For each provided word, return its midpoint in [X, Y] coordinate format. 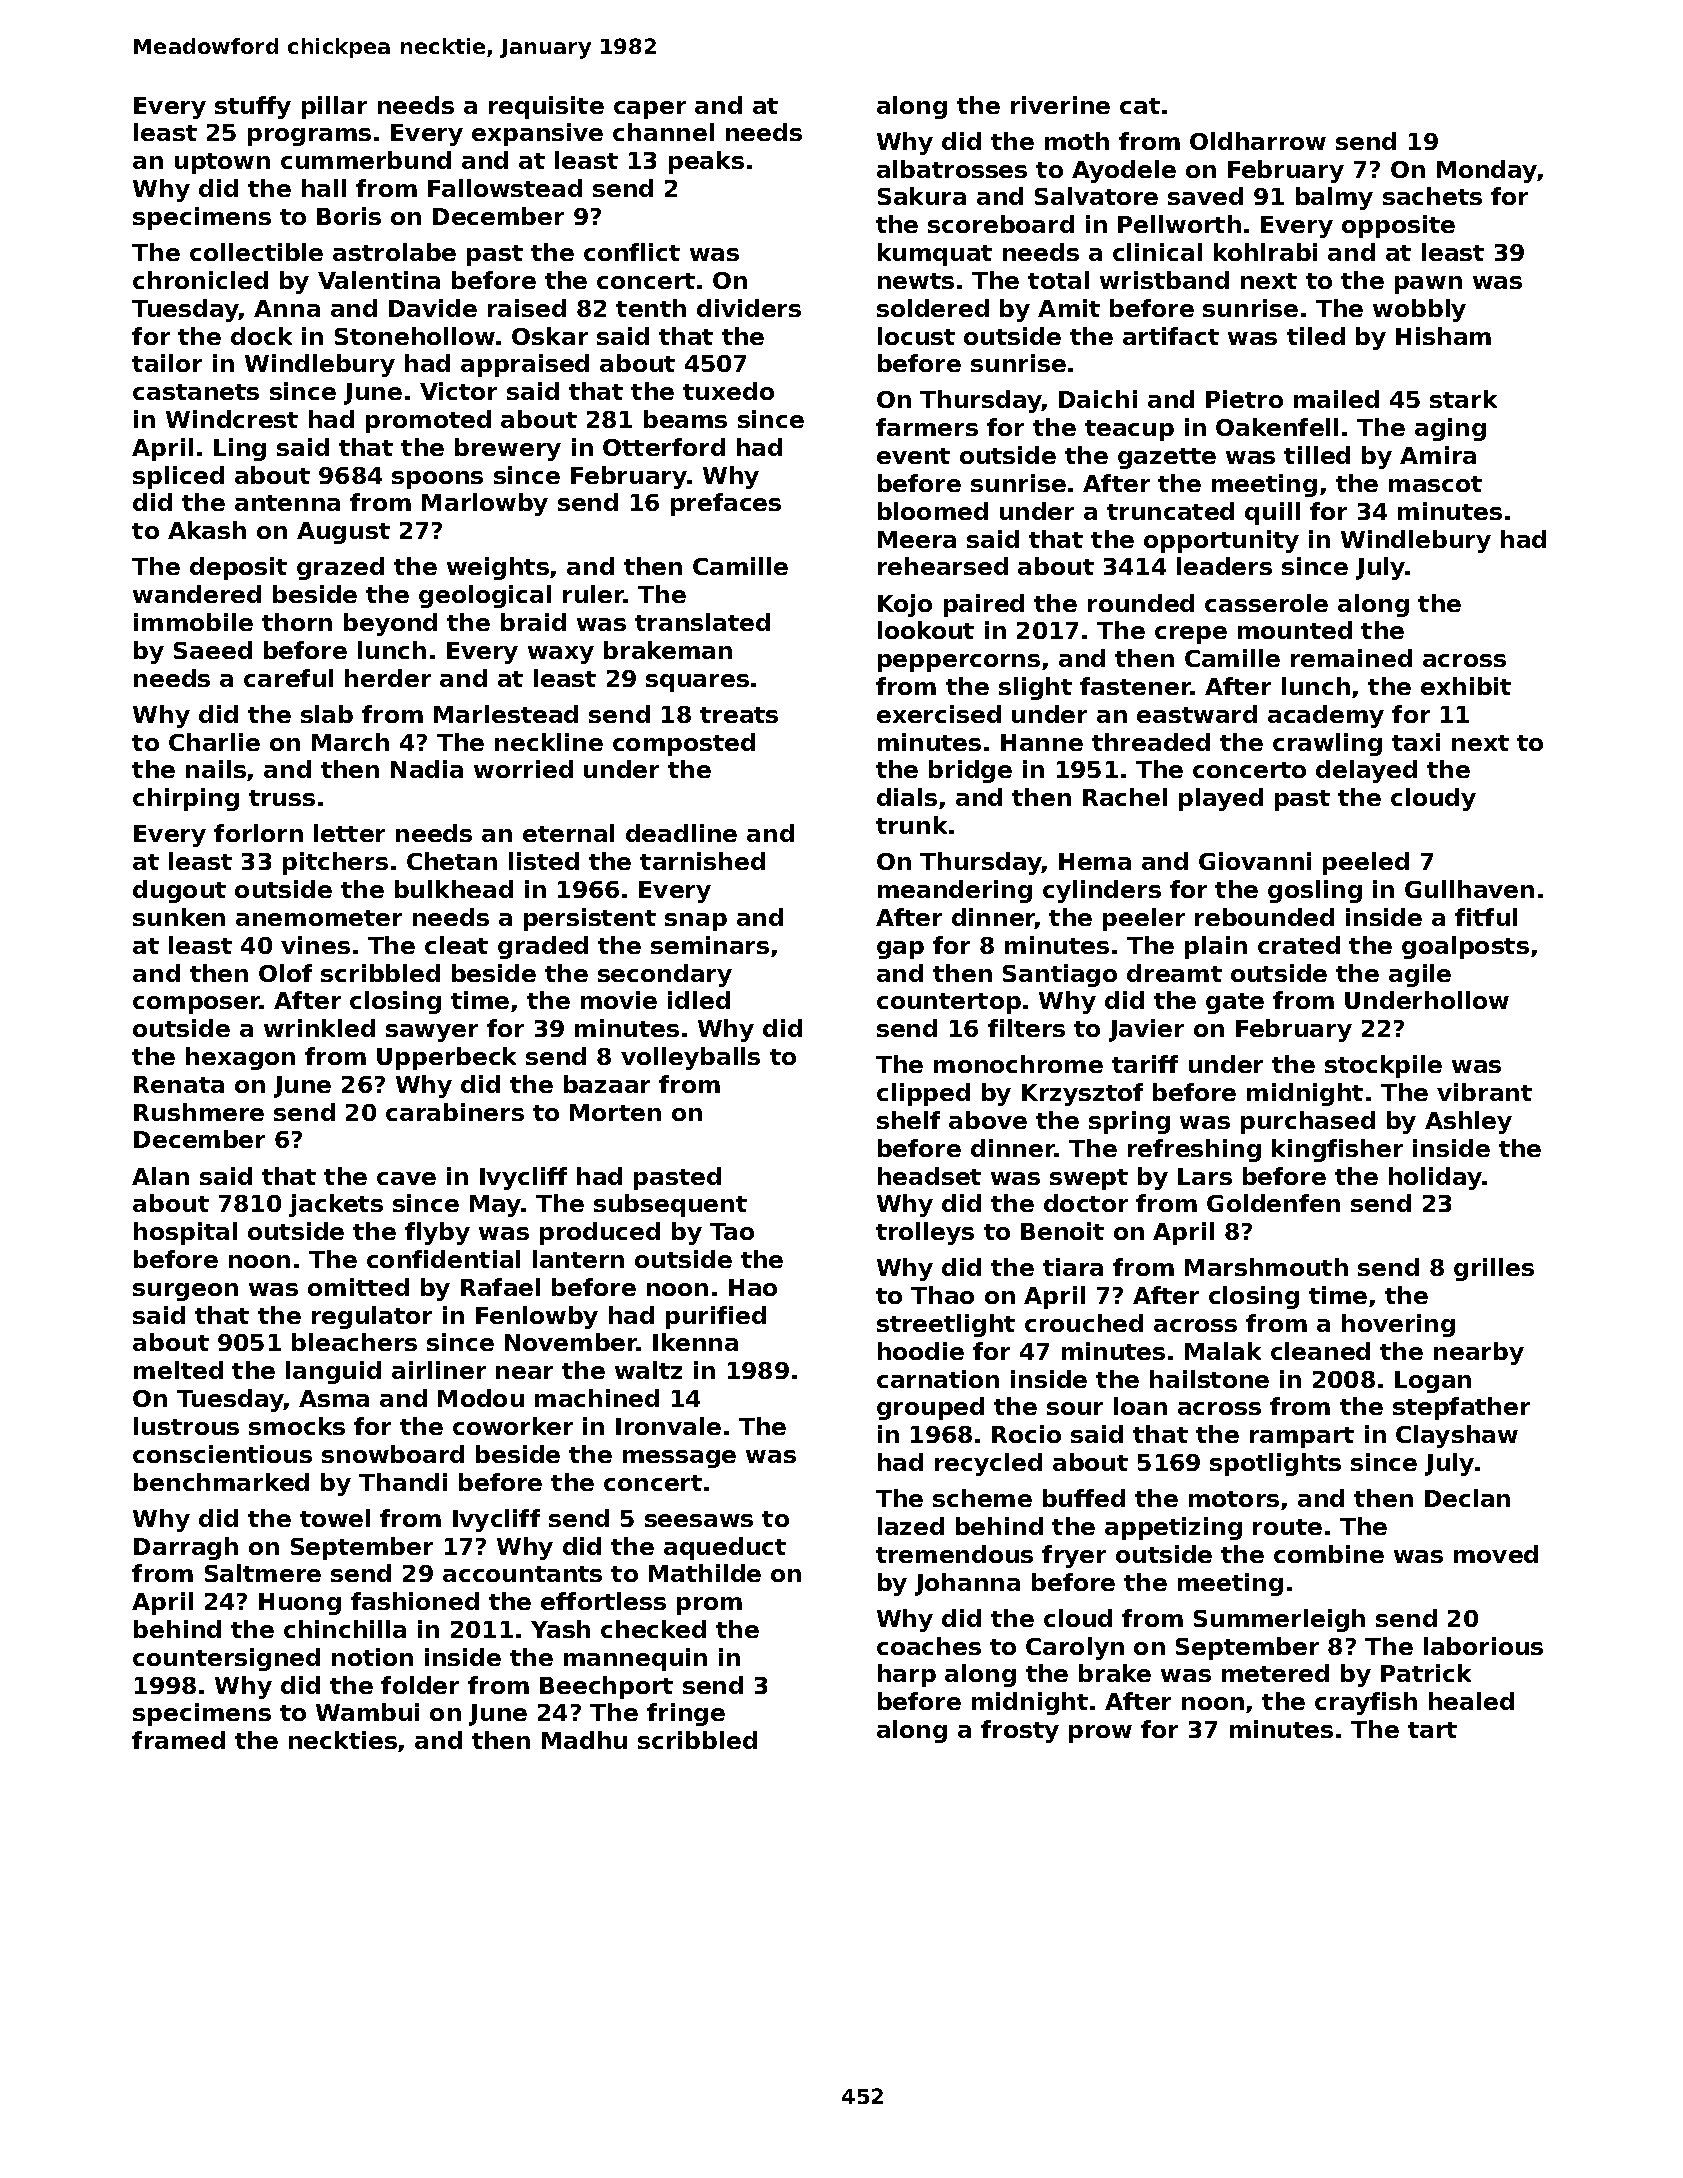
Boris [349, 216]
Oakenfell [1277, 427]
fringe [686, 1714]
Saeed [213, 650]
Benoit [1062, 1231]
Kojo [905, 605]
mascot [1435, 484]
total [1058, 280]
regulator [372, 1317]
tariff [1145, 1064]
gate [1235, 1003]
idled [699, 1000]
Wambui [367, 1712]
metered [1275, 1673]
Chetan [452, 861]
